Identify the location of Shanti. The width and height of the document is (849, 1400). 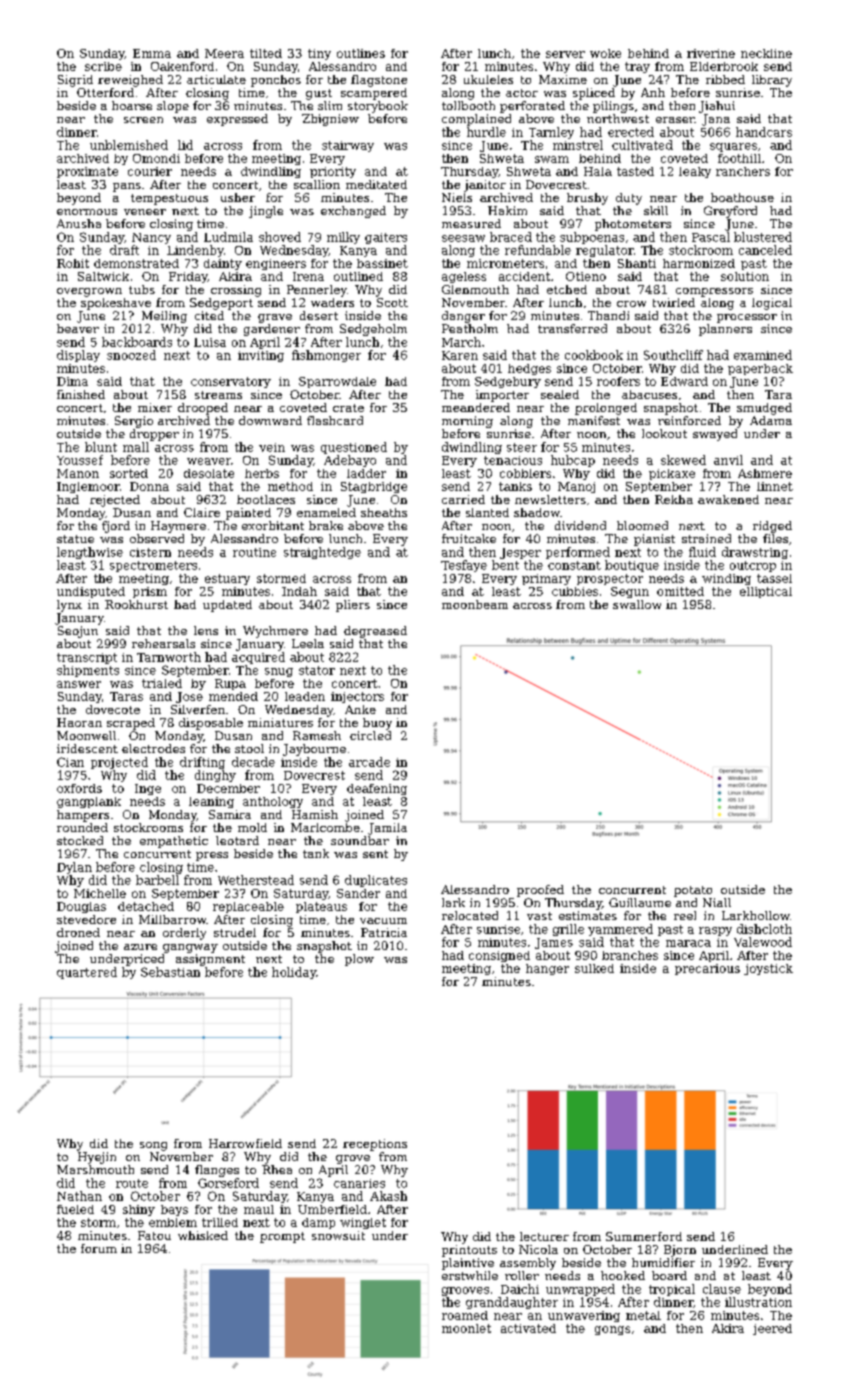
(637, 263).
